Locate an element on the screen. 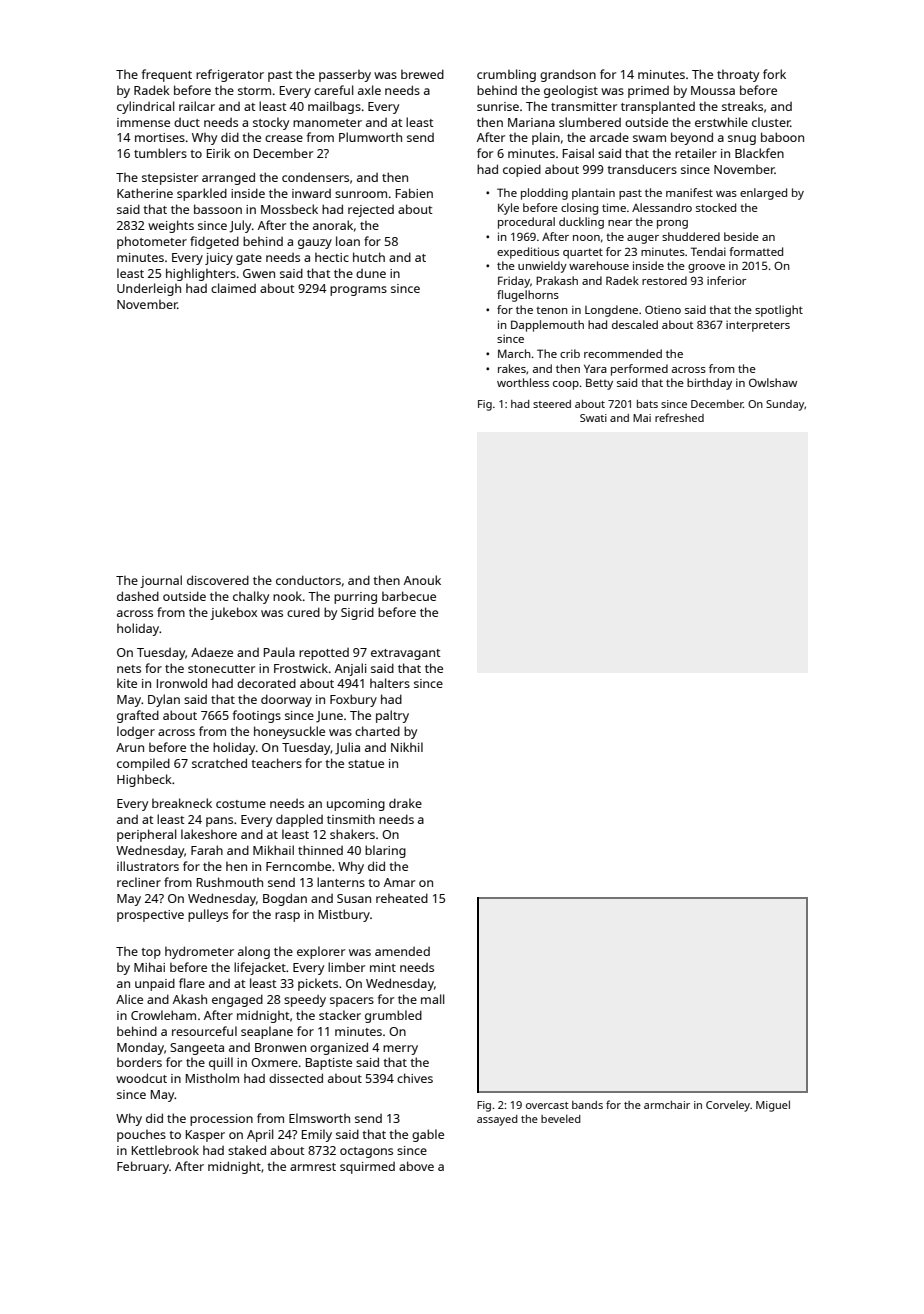 Image resolution: width=924 pixels, height=1314 pixels. frequent is located at coordinates (167, 75).
